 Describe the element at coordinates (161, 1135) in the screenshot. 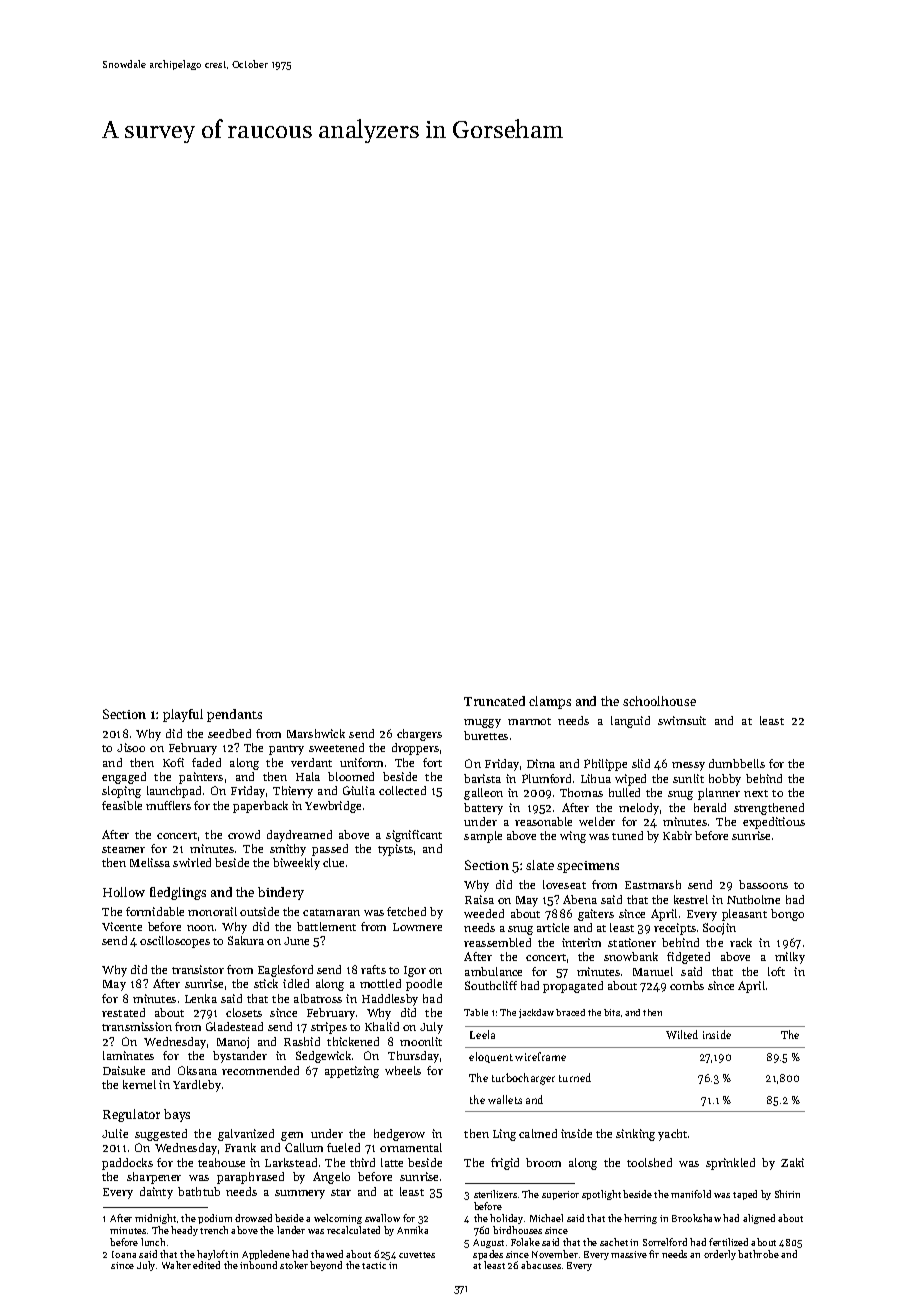

I see `suggested` at that location.
